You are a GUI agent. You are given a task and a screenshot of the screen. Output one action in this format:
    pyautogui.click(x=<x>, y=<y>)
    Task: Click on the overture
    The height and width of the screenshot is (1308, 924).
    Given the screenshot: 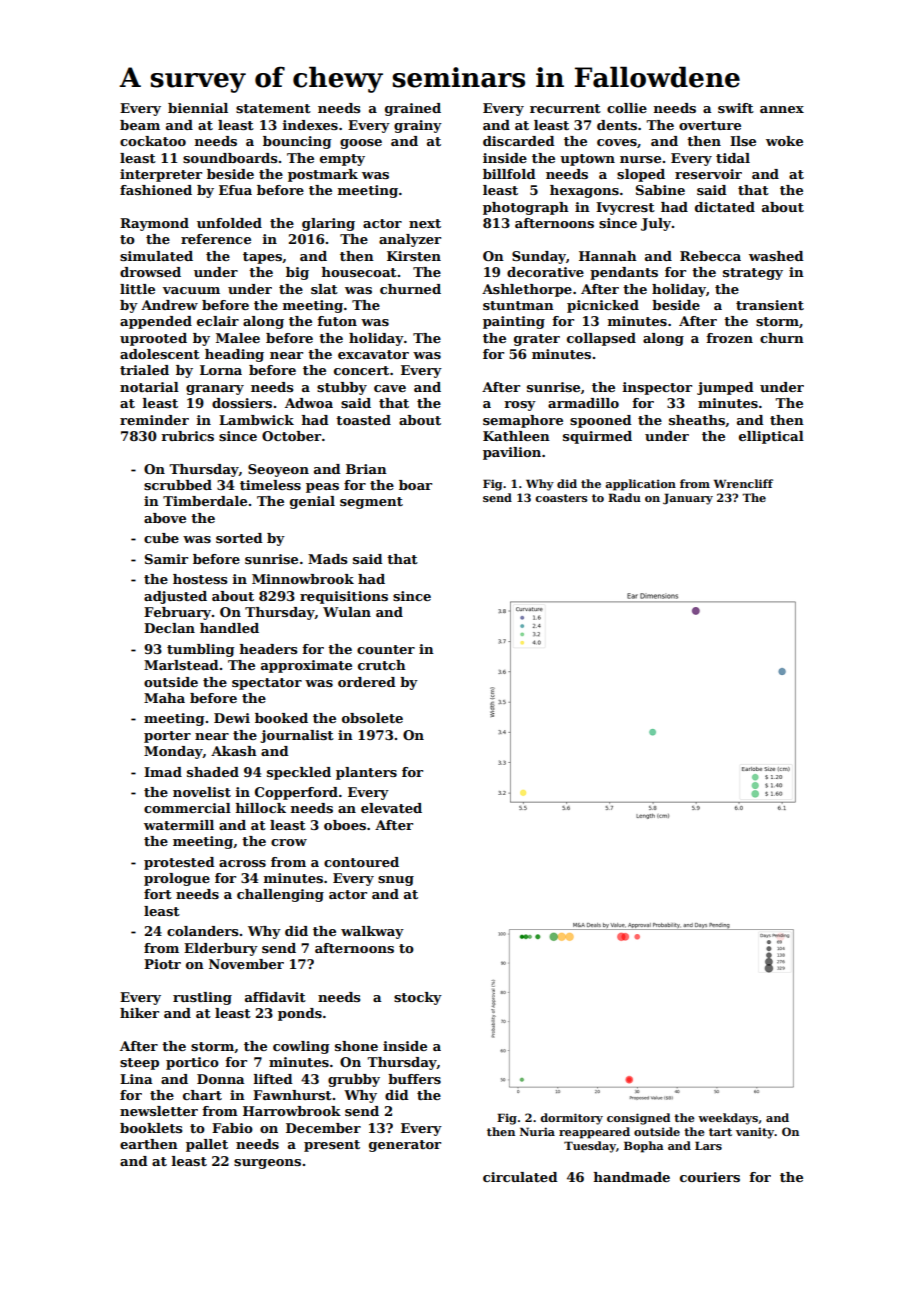 What is the action you would take?
    pyautogui.click(x=710, y=125)
